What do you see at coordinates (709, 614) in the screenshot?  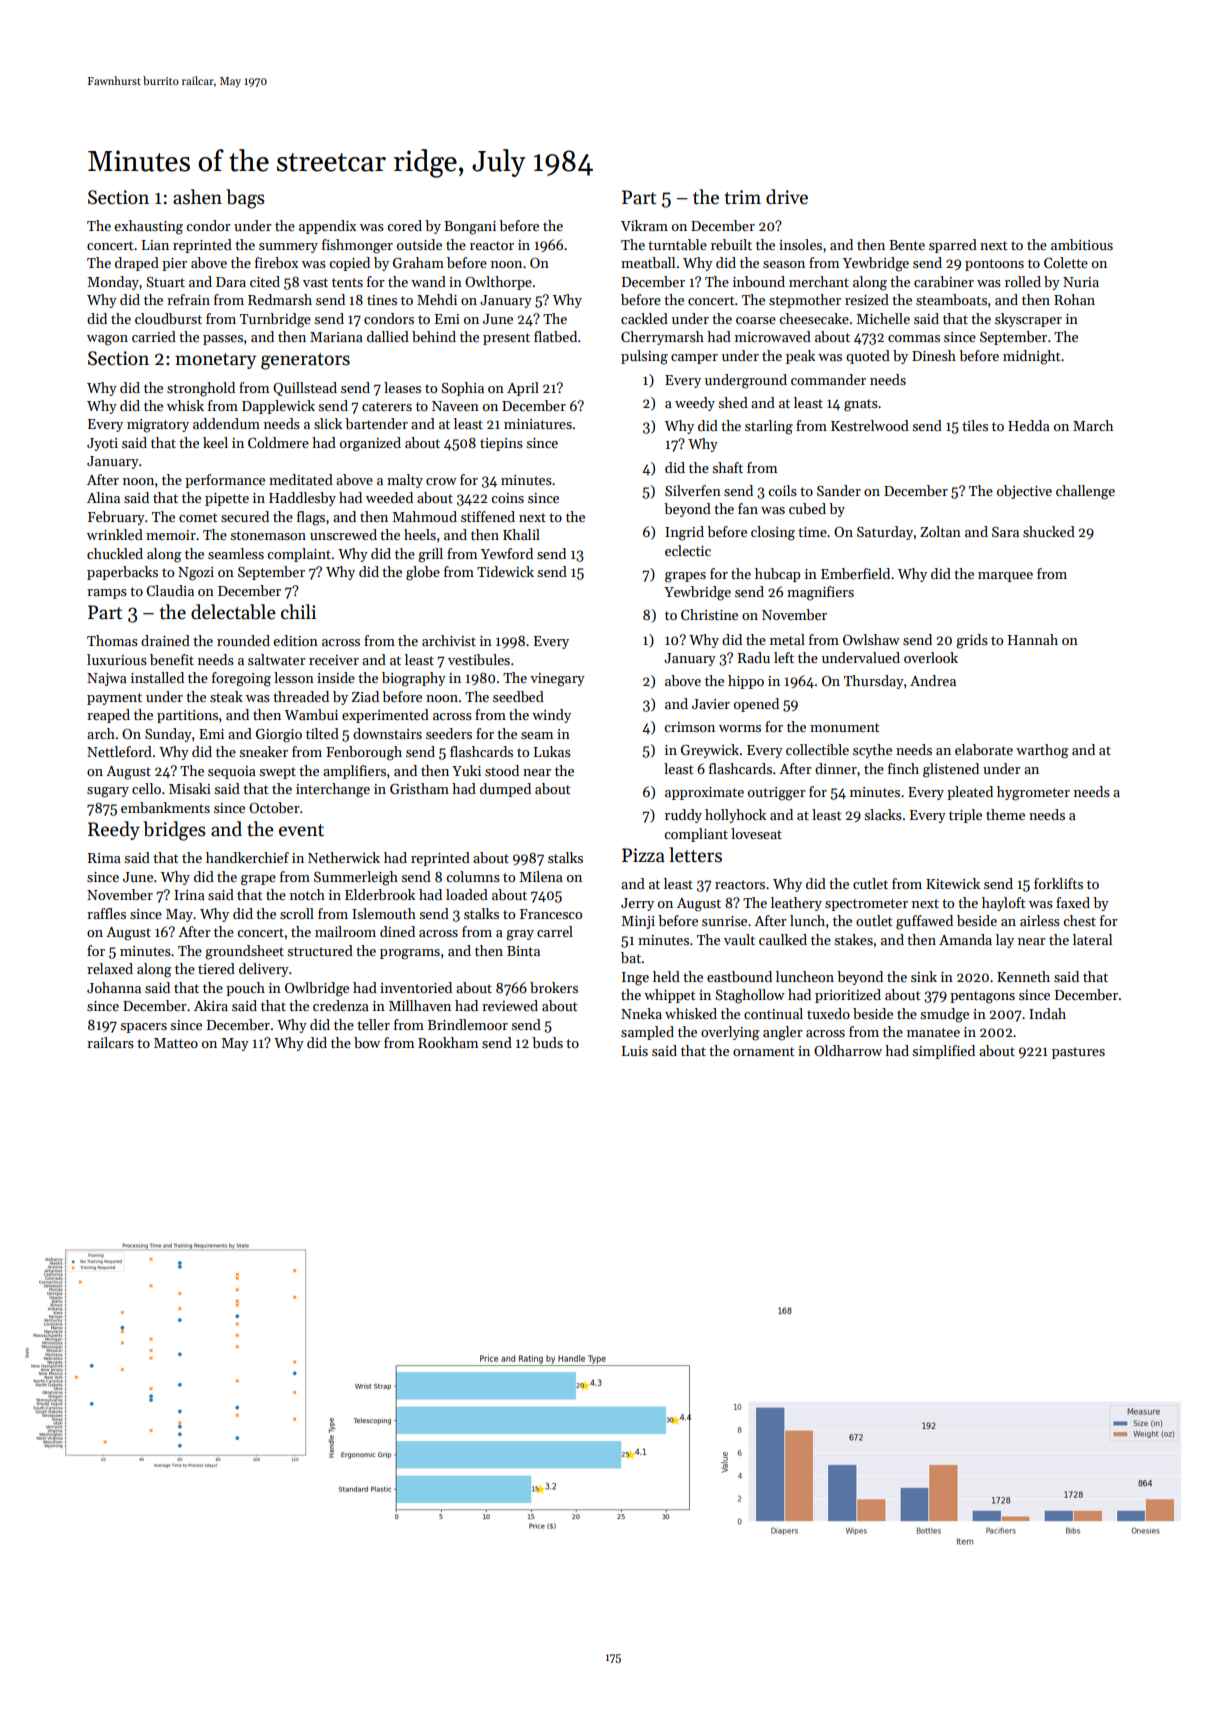 I see `Christine` at bounding box center [709, 614].
